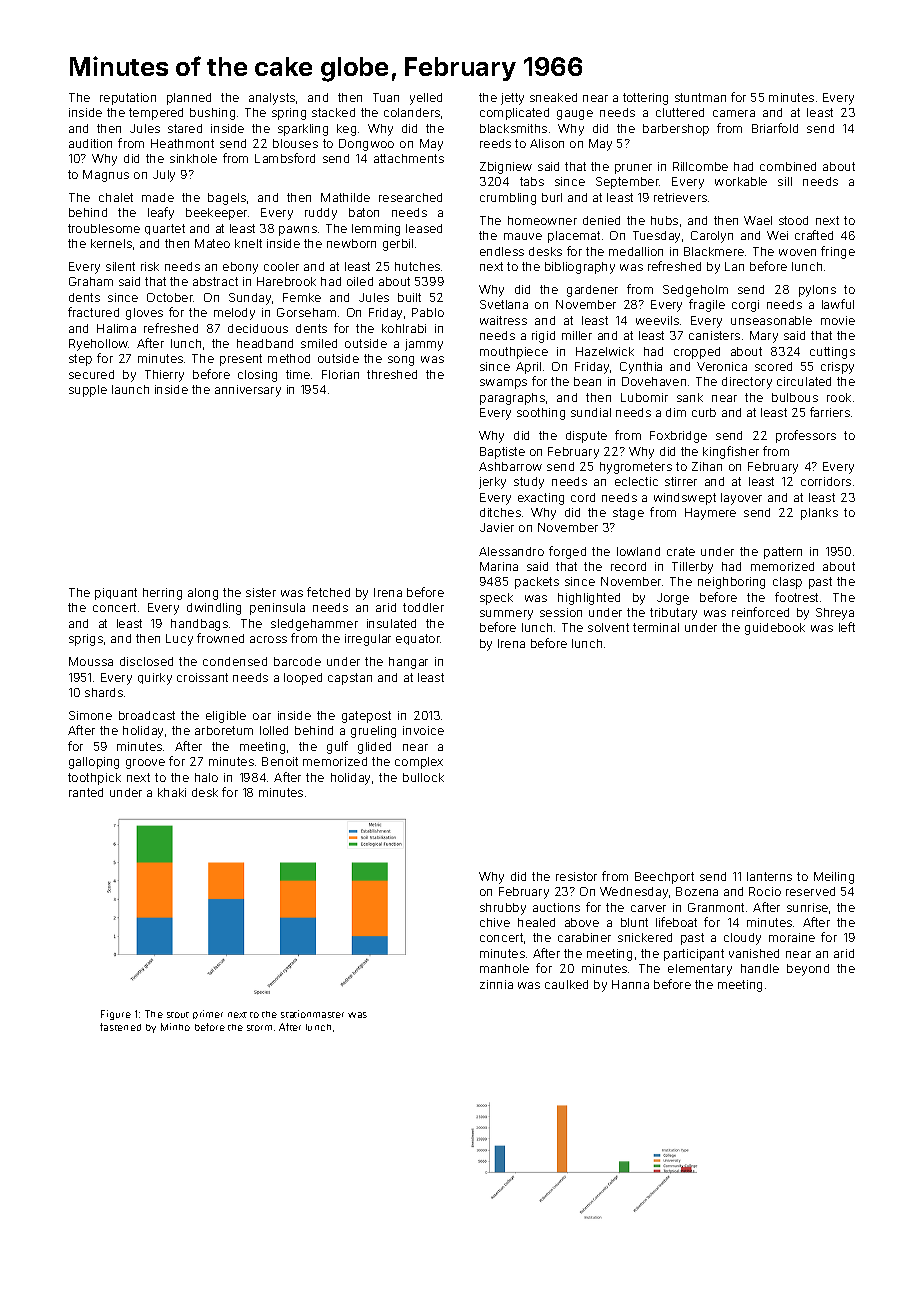 The height and width of the page is (1308, 924). Describe the element at coordinates (116, 1015) in the page. I see `Figure` at that location.
